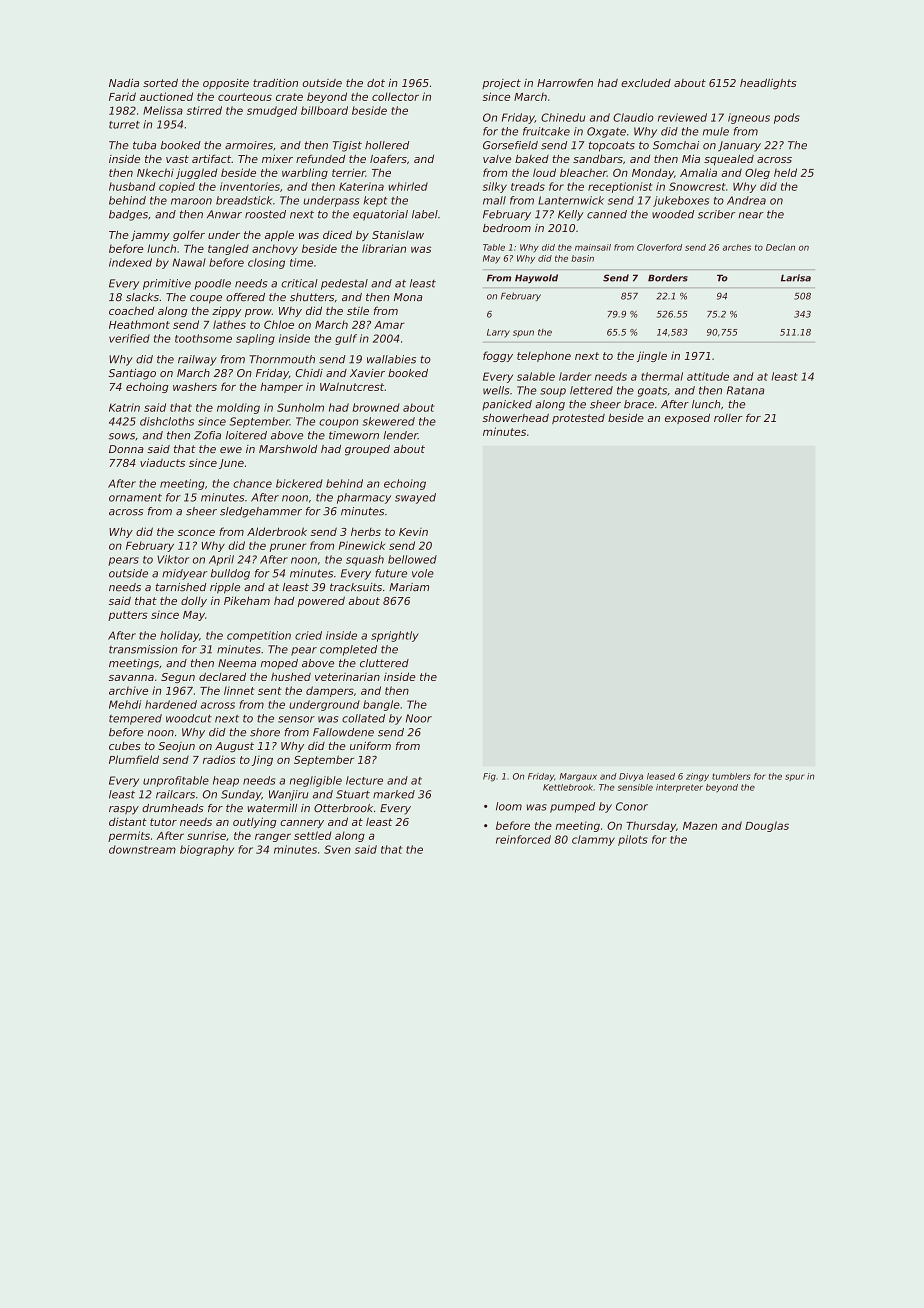  What do you see at coordinates (142, 297) in the image?
I see `slacks` at bounding box center [142, 297].
